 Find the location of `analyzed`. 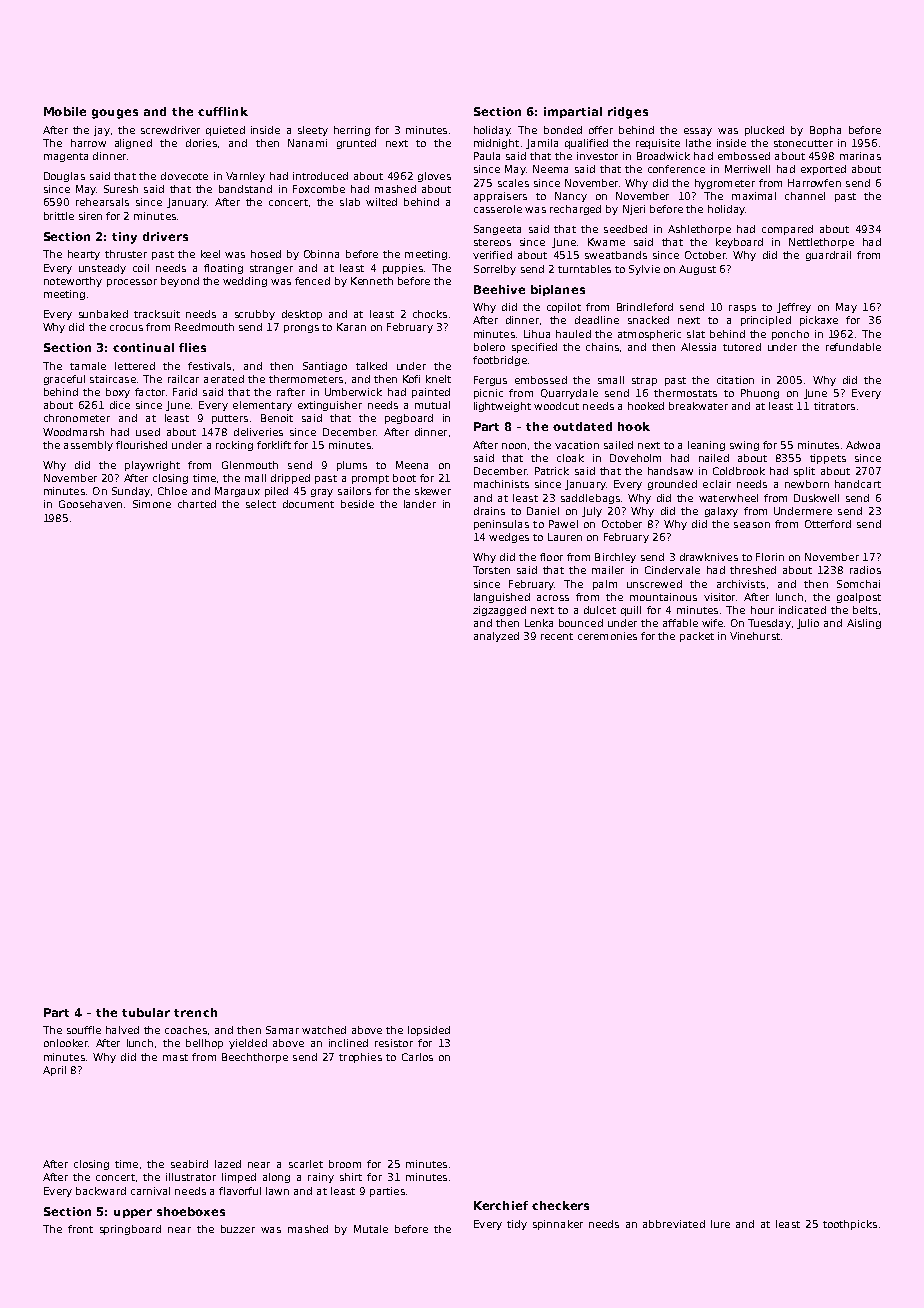

analyzed is located at coordinates (496, 637).
